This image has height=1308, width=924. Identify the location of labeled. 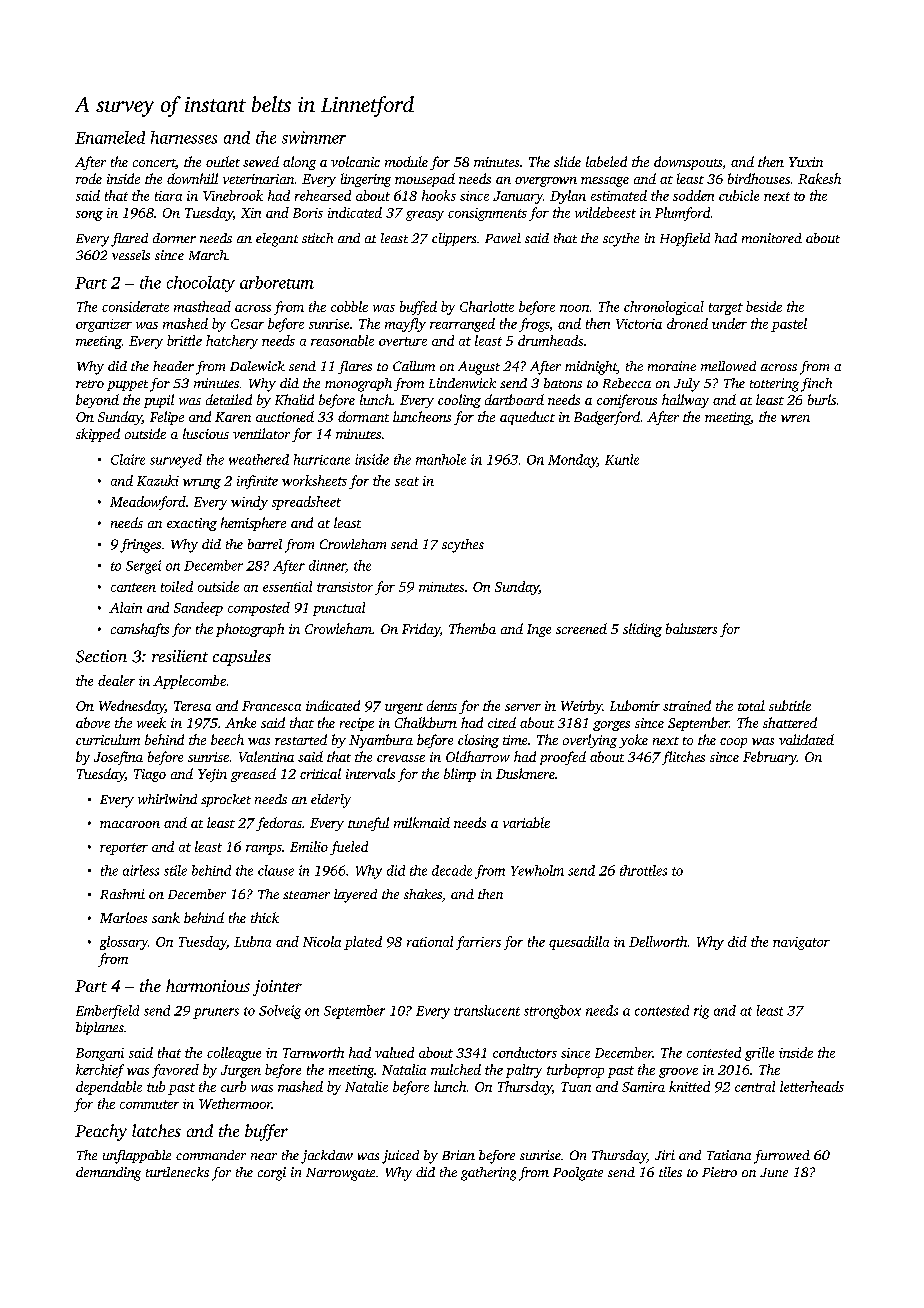
(606, 161).
